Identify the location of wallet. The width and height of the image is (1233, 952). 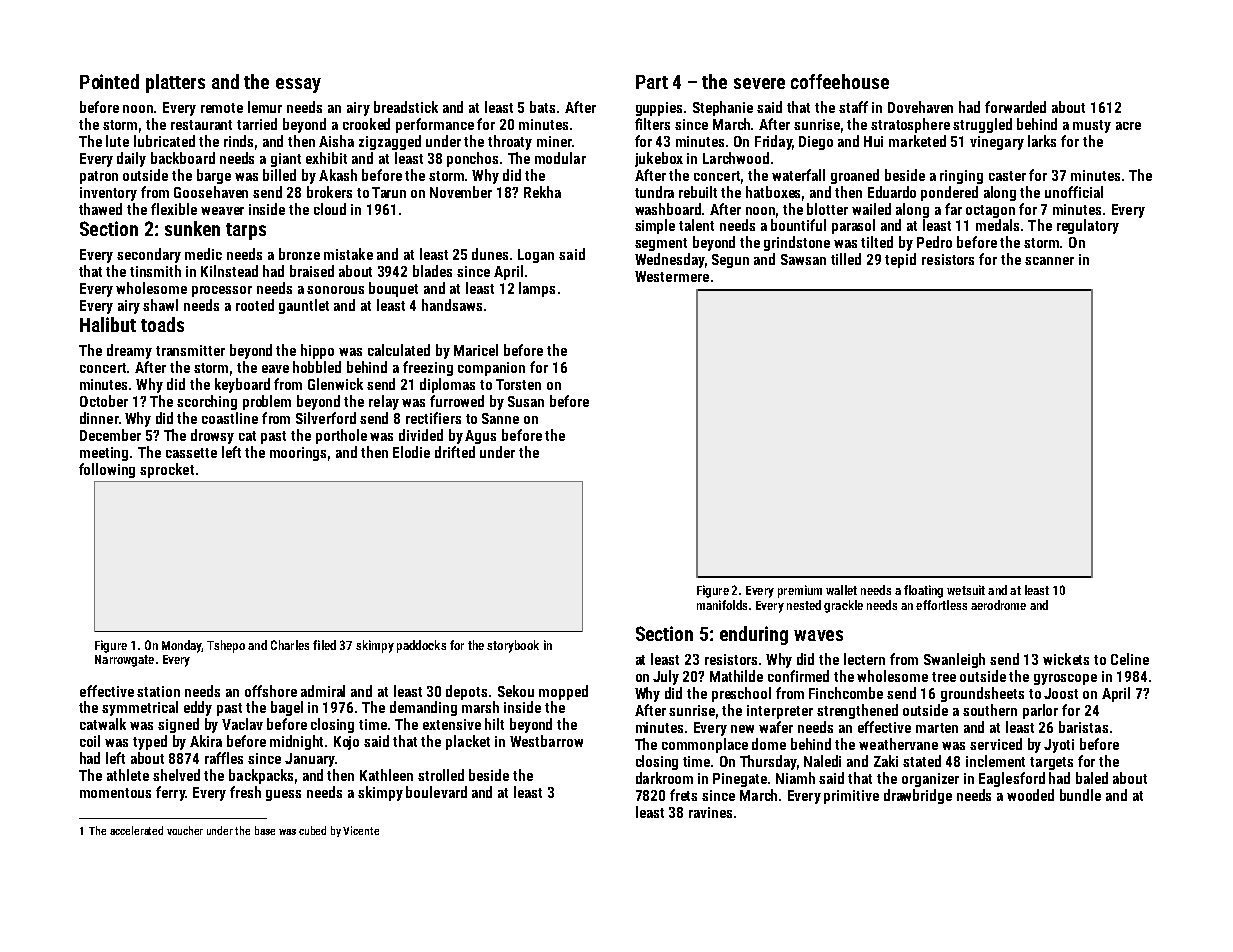
(841, 590).
